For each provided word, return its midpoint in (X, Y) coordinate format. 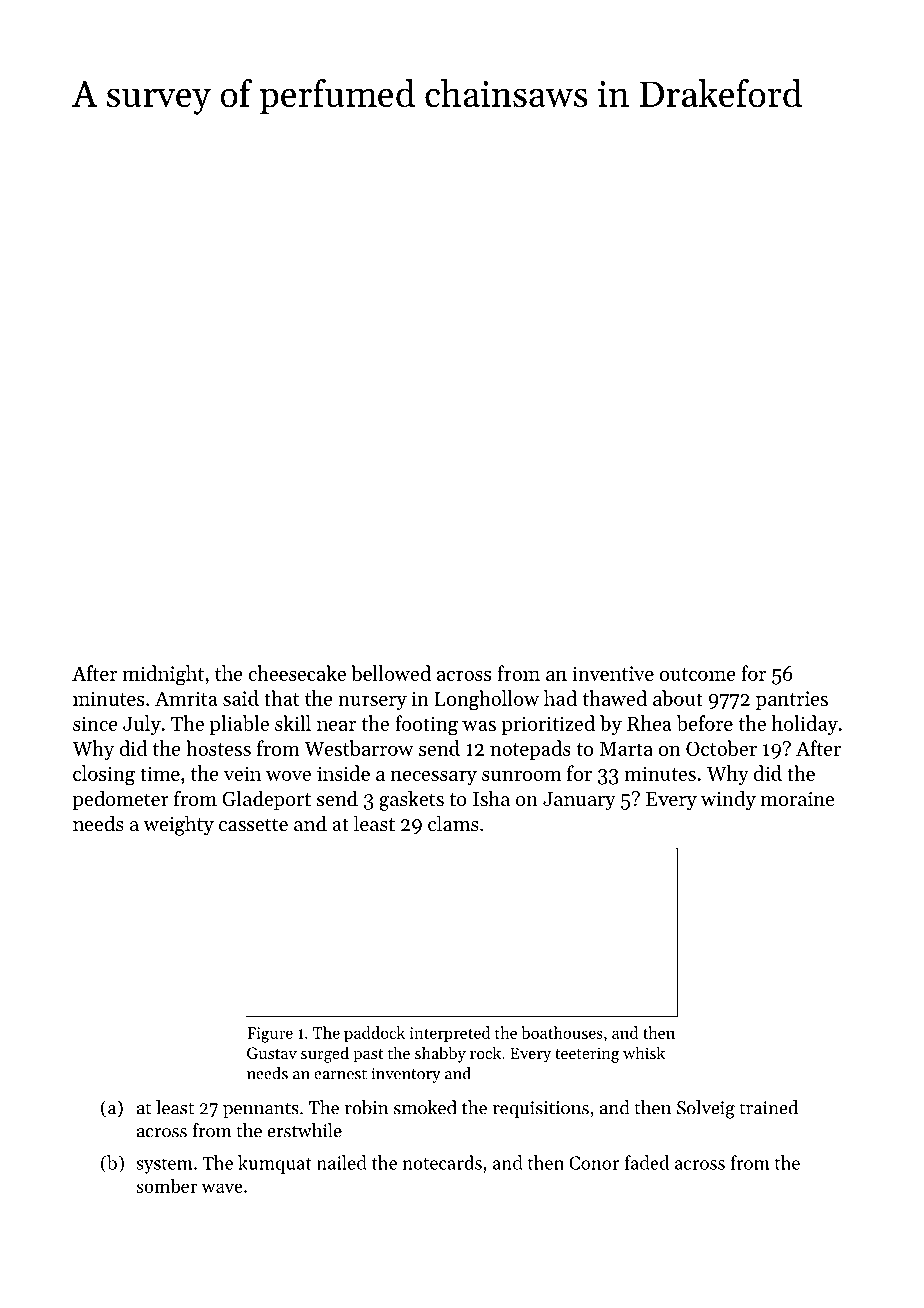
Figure (270, 1035)
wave (222, 1188)
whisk (644, 1052)
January (579, 801)
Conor (594, 1163)
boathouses (562, 1032)
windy (728, 800)
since (95, 723)
